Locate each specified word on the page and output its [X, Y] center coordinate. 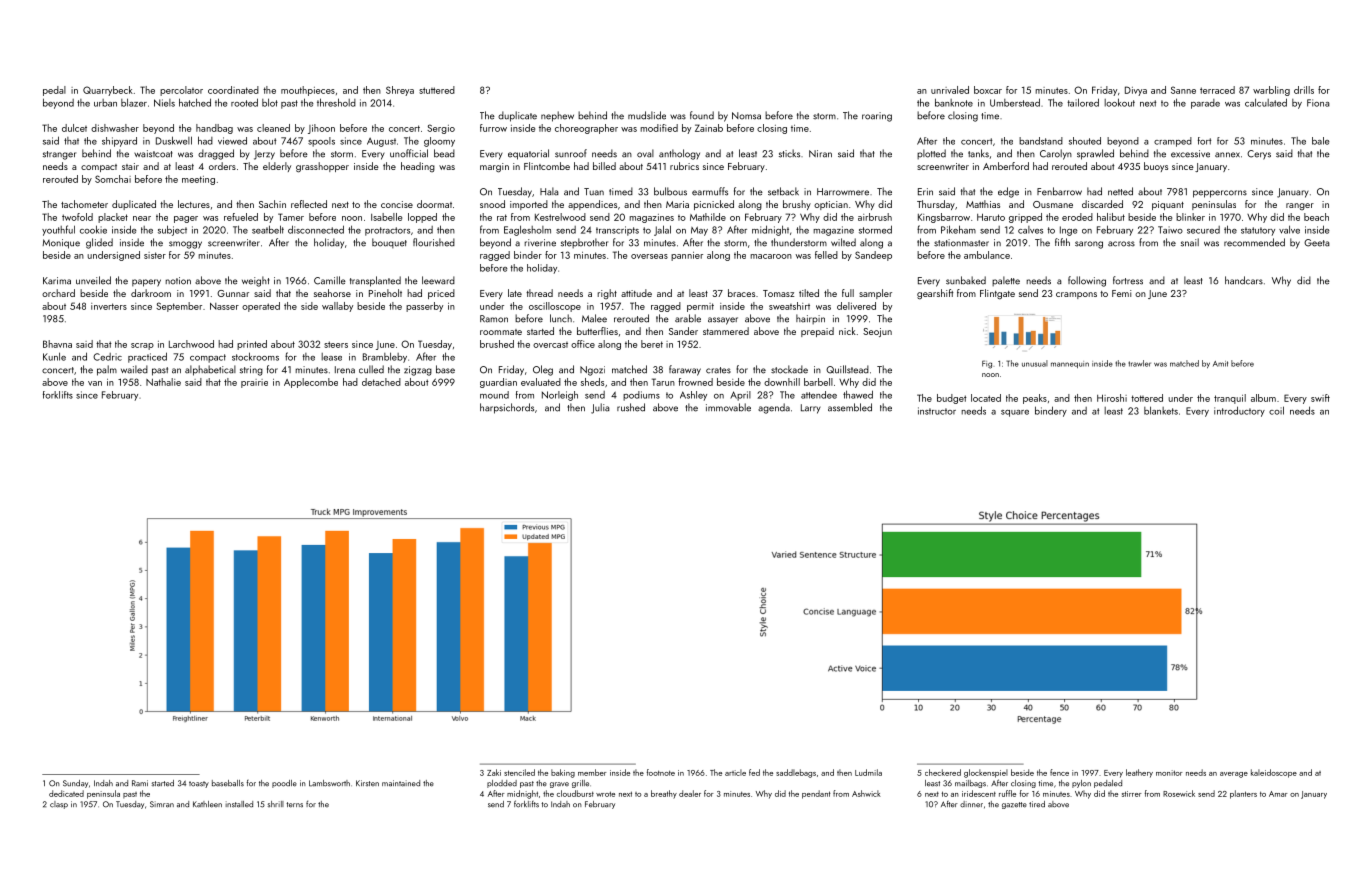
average [1234, 775]
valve [1289, 229]
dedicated [66, 793]
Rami [140, 783]
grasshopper [322, 167]
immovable [728, 407]
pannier [687, 256]
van [95, 383]
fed [754, 772]
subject [172, 230]
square [1015, 413]
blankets [1161, 410]
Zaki [494, 772]
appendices [592, 205]
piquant [1168, 205]
